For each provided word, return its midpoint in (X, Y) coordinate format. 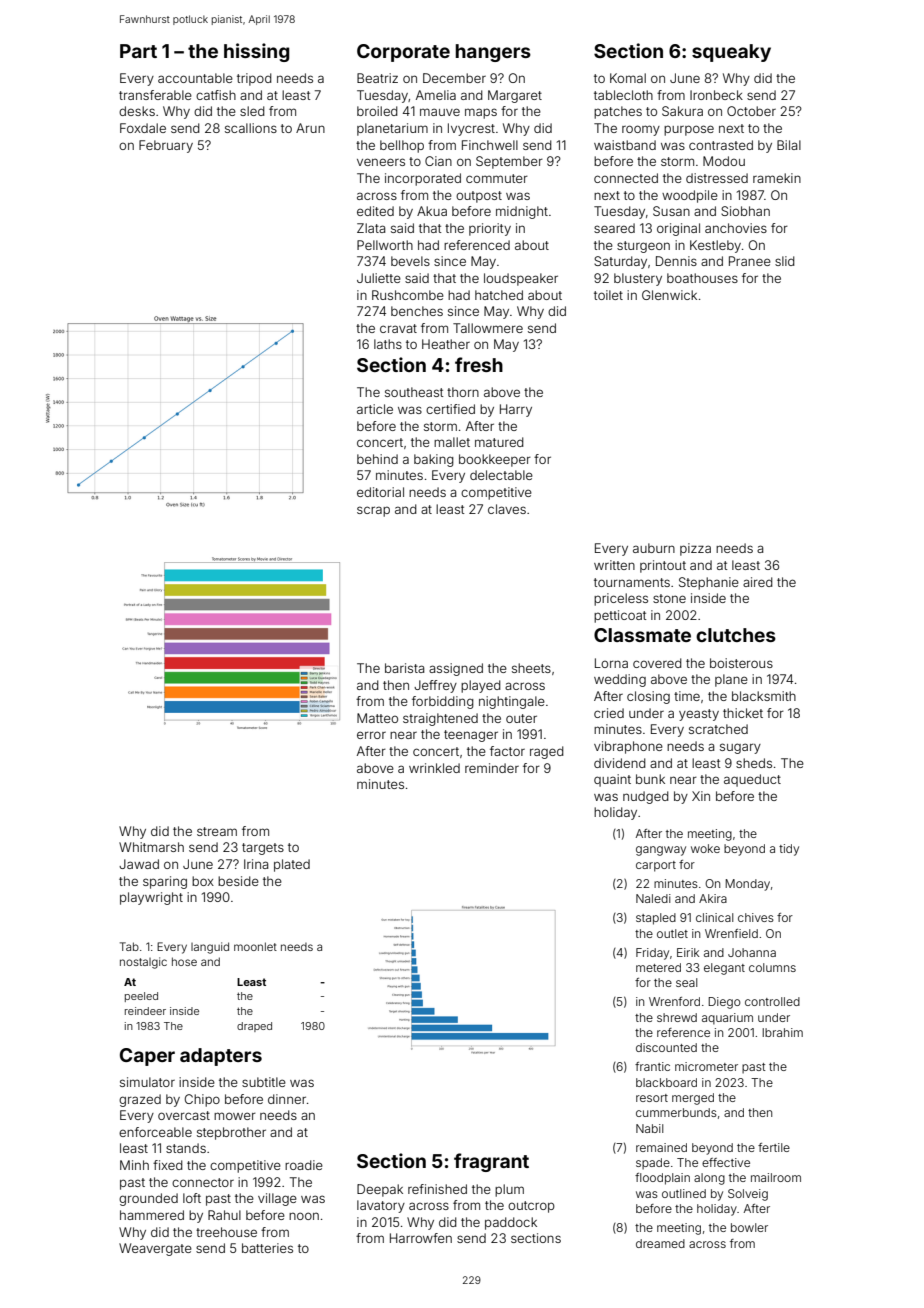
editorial (380, 492)
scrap (373, 511)
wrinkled (434, 768)
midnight (522, 212)
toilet (608, 295)
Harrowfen (421, 1238)
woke (705, 848)
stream (217, 831)
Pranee (750, 261)
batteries (267, 1248)
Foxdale (143, 128)
